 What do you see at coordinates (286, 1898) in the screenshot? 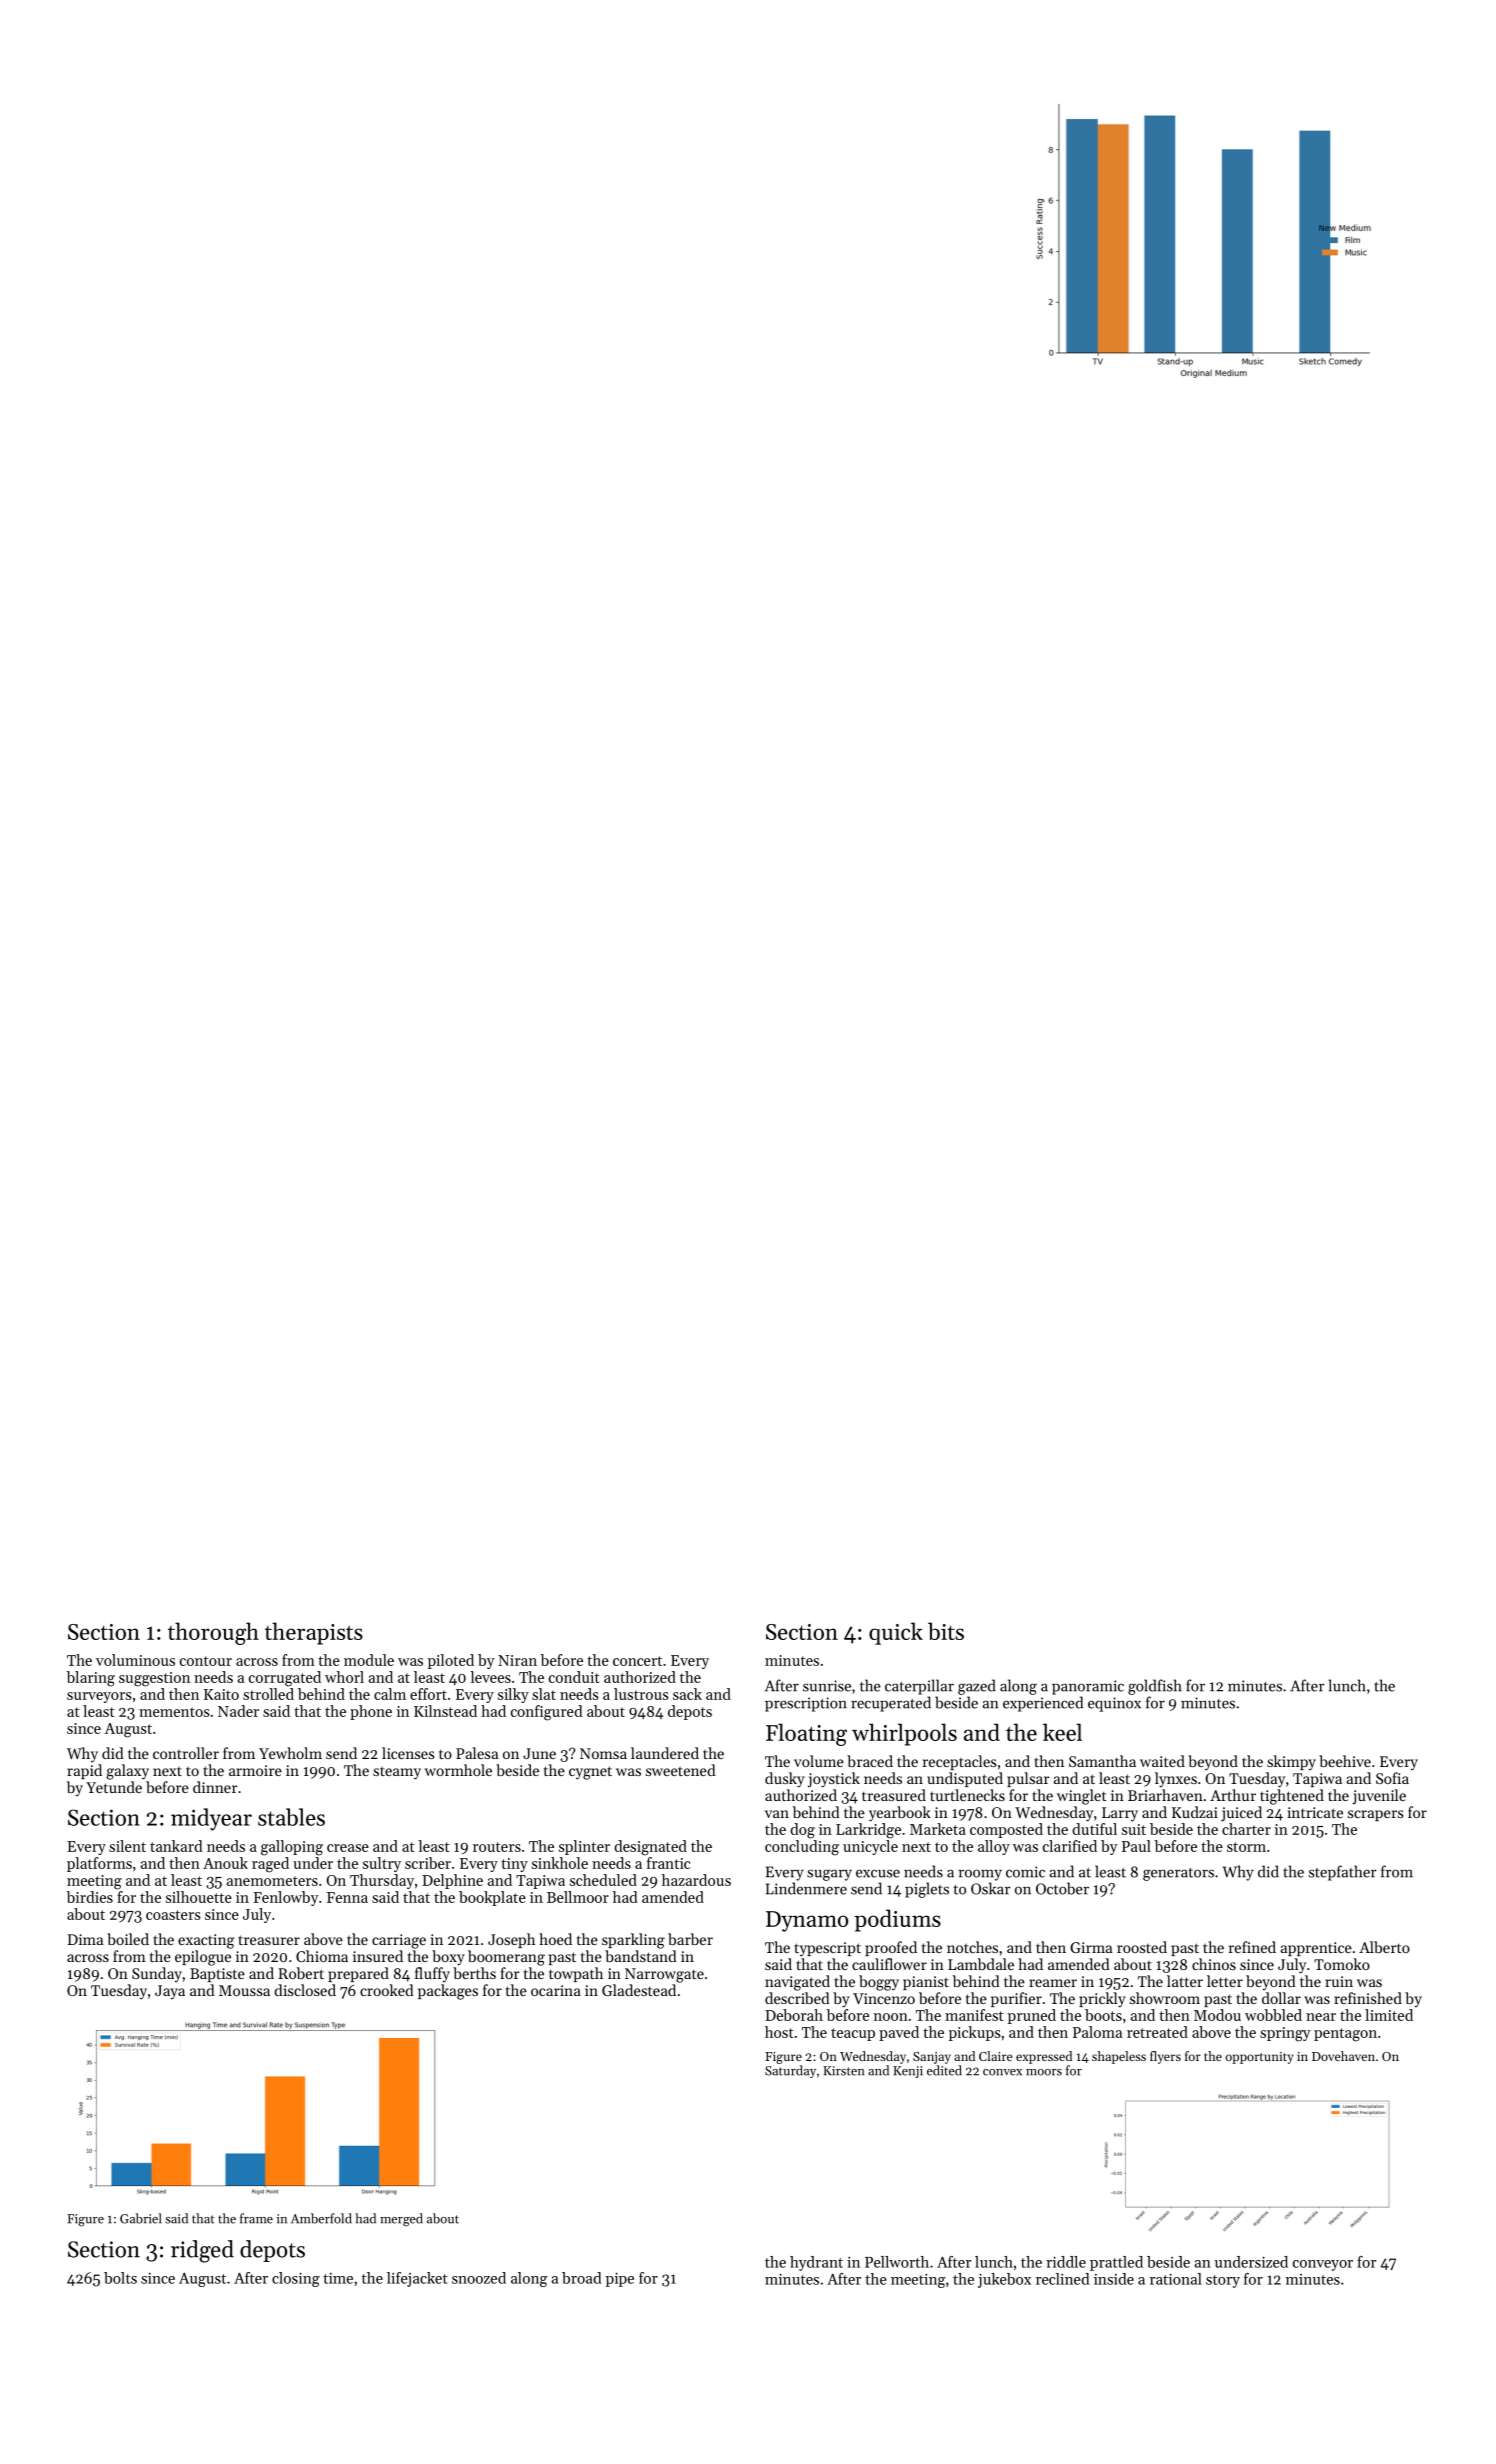
I see `Fenlowby` at bounding box center [286, 1898].
